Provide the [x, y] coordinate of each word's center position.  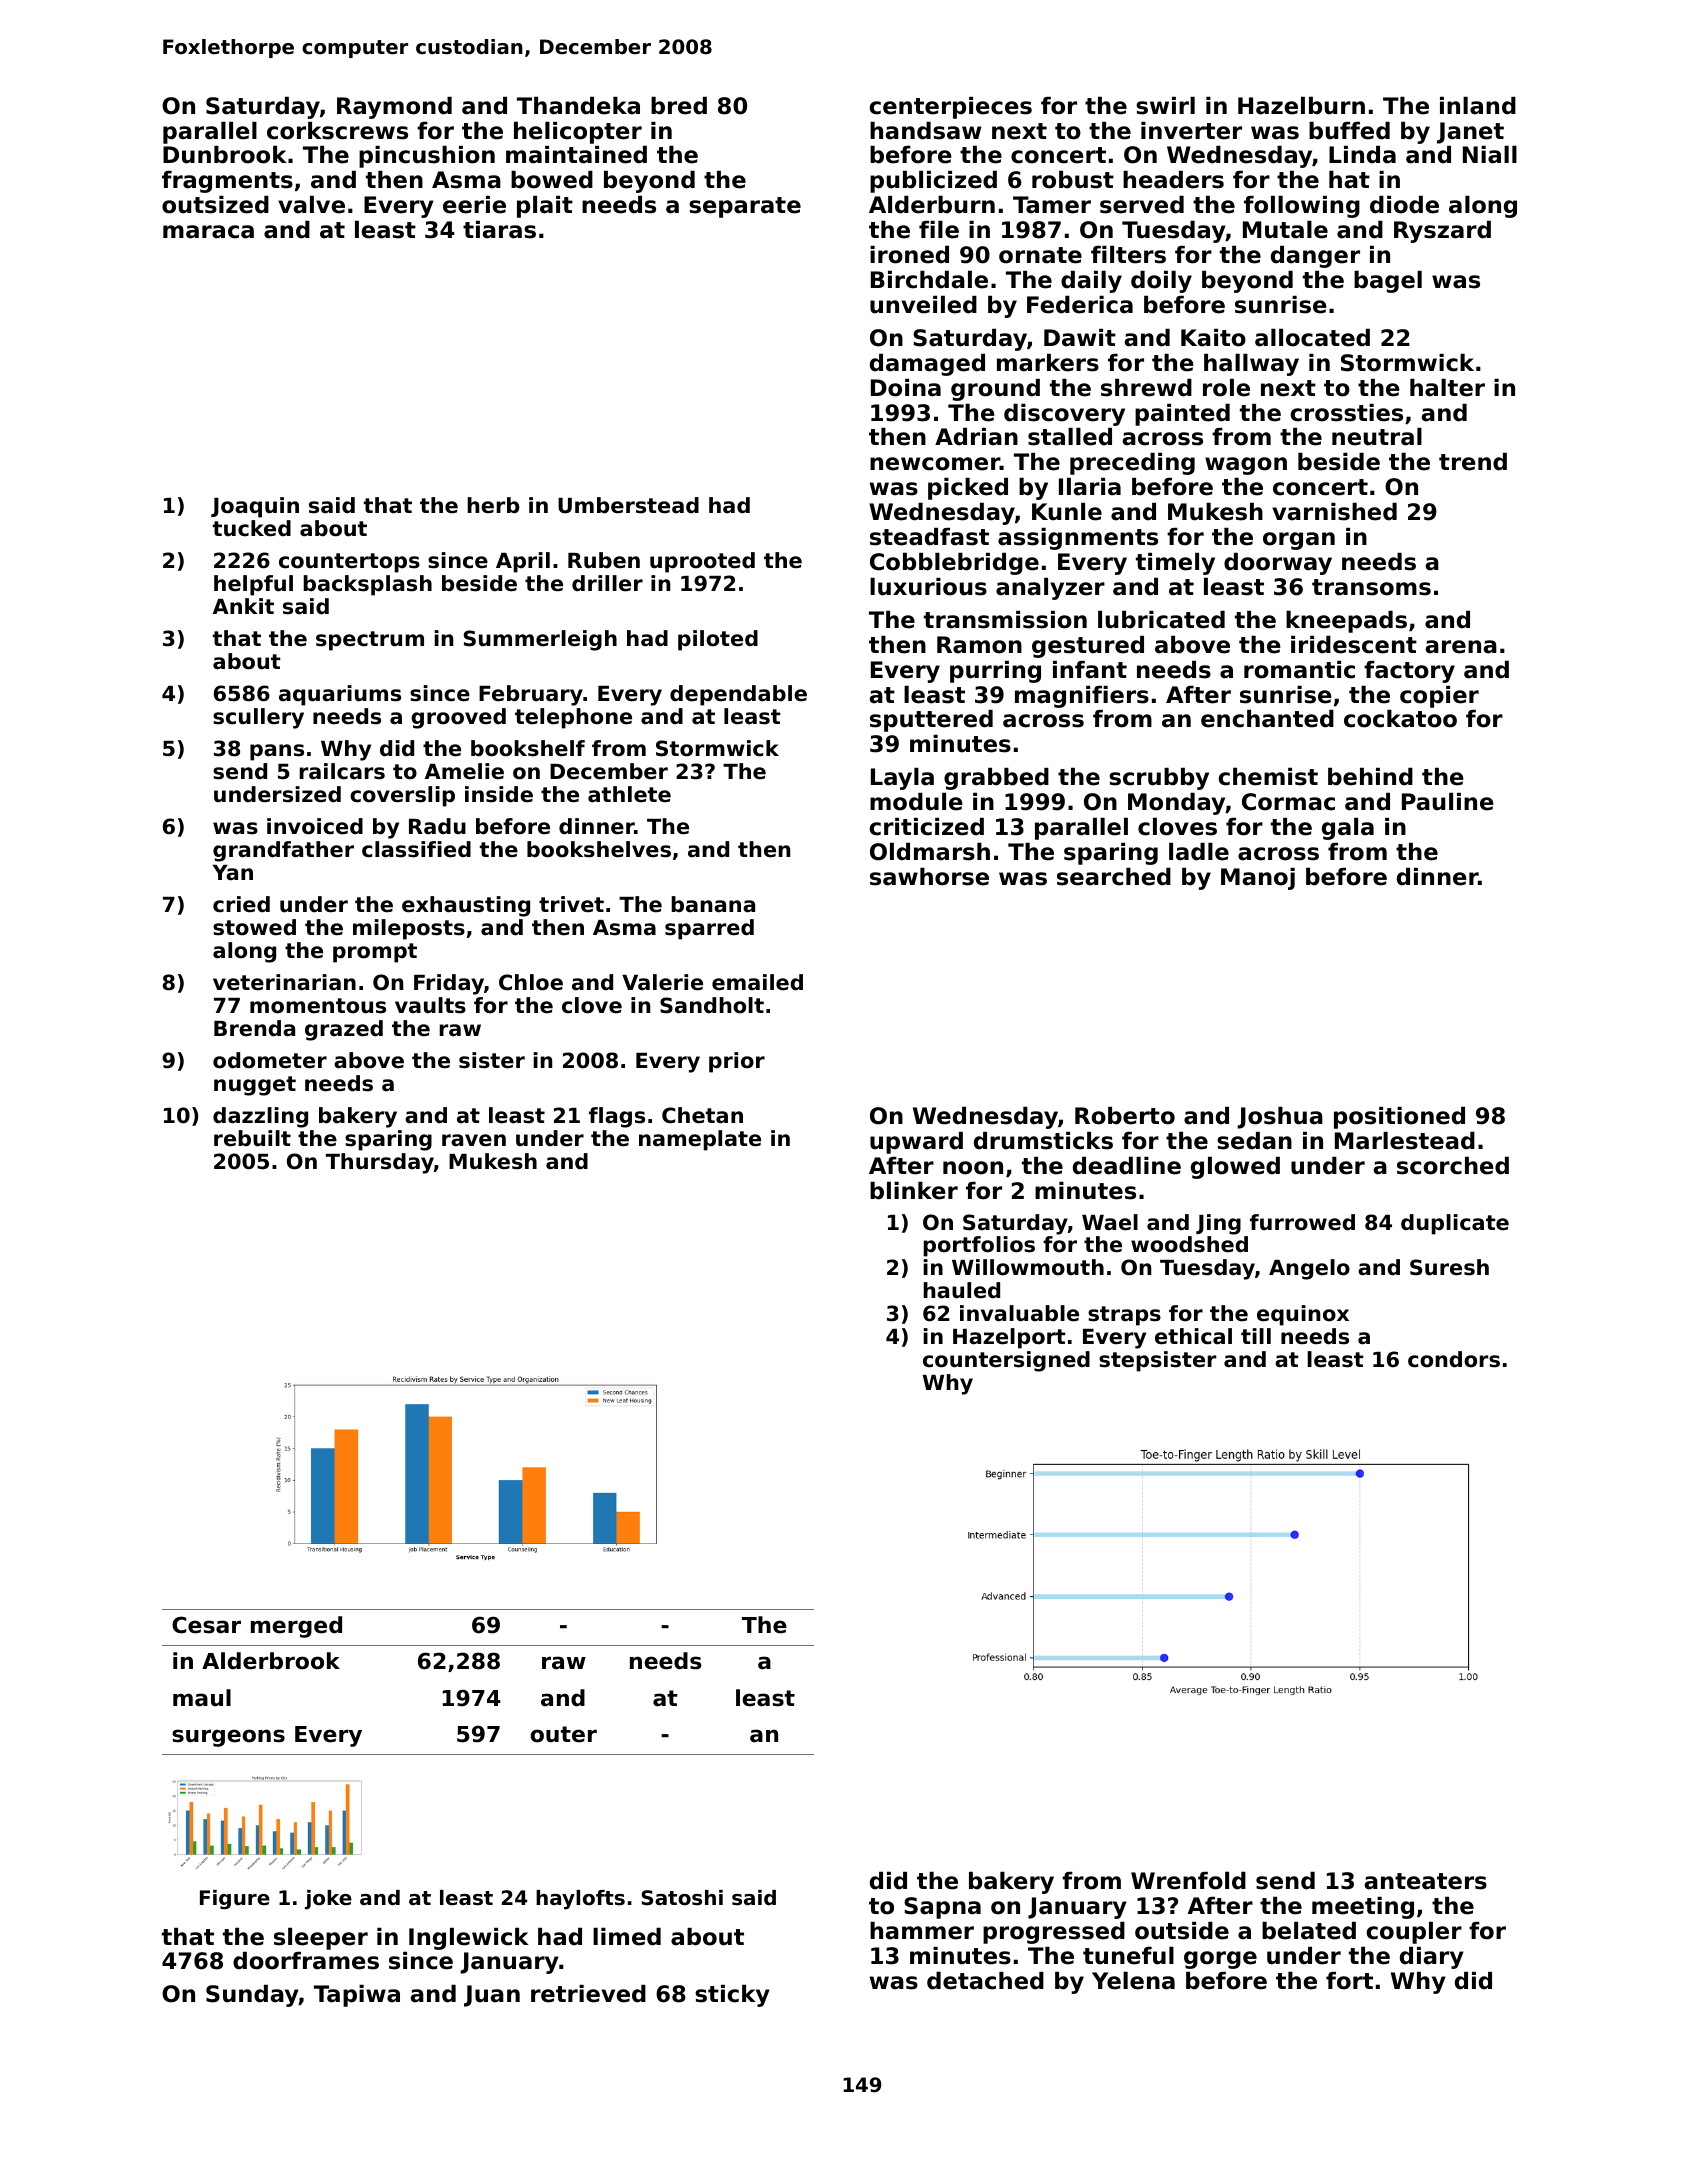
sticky [732, 1996]
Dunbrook [225, 155]
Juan [492, 1996]
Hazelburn [1301, 106]
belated [1309, 1931]
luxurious [928, 587]
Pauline [1448, 802]
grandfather [283, 851]
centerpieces [950, 108]
